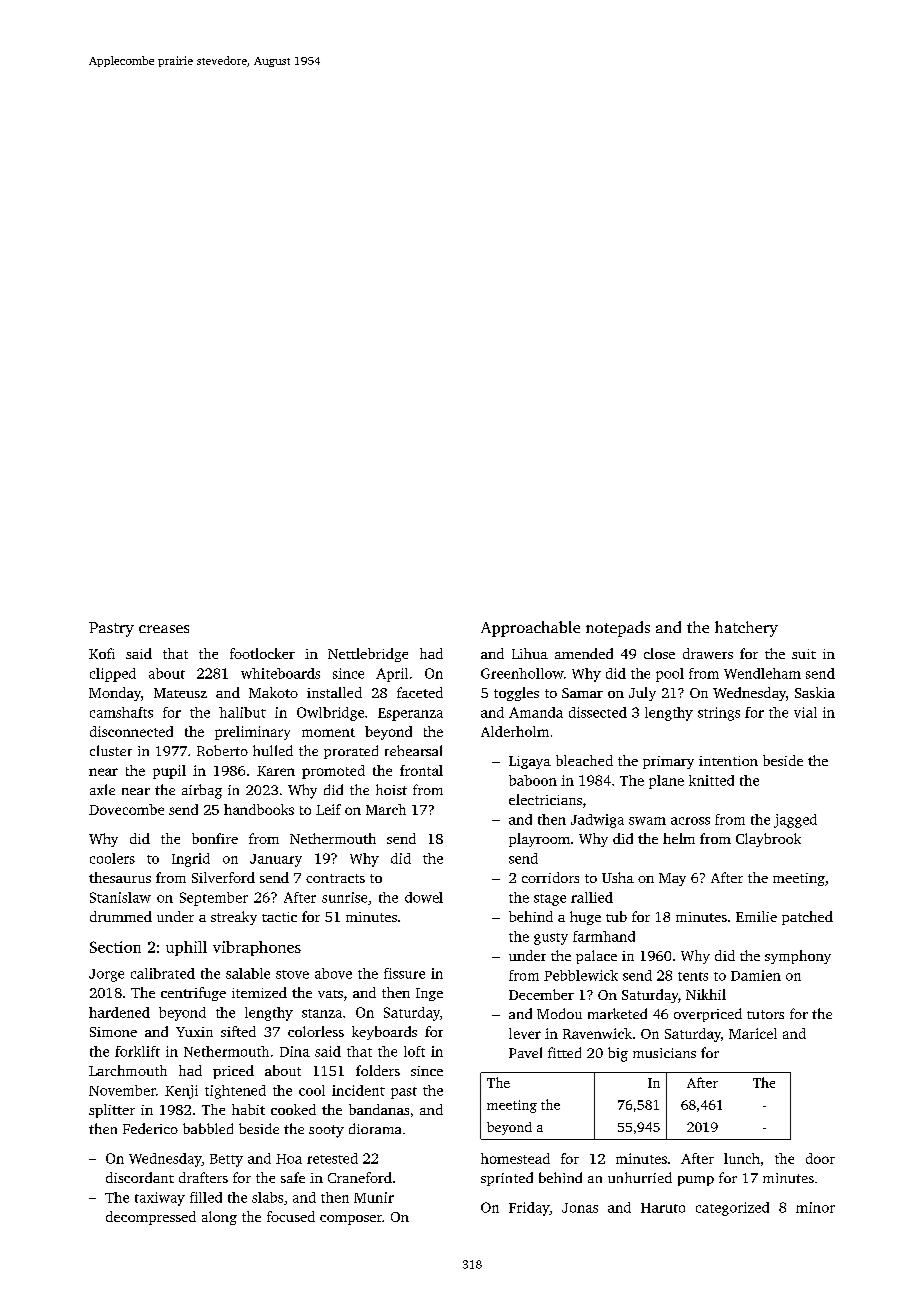 This image has width=924, height=1308. I want to click on focused, so click(291, 1216).
